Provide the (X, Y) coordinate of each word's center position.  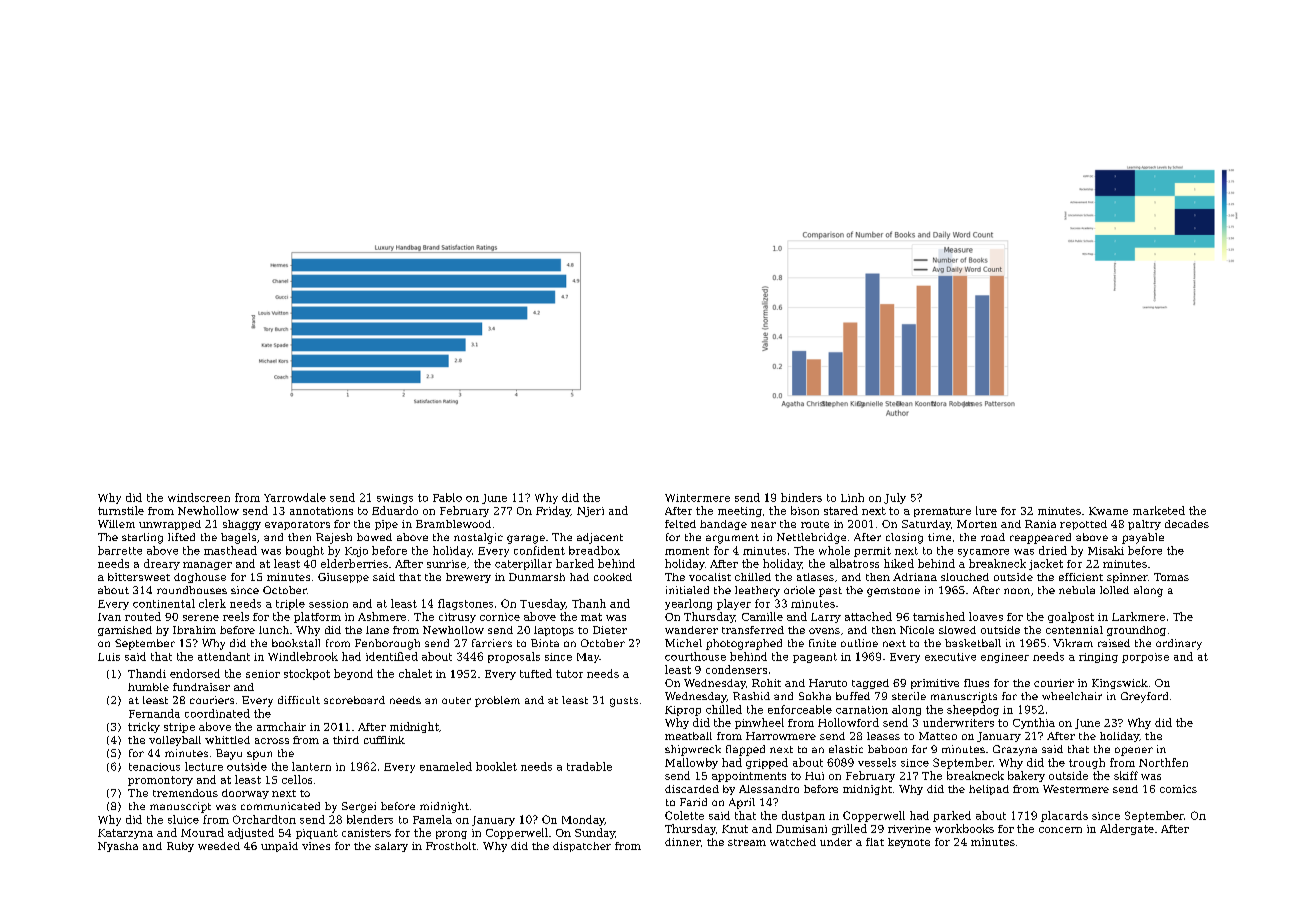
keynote (909, 843)
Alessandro (769, 789)
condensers (736, 669)
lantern (311, 766)
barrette (120, 550)
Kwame (1108, 511)
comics (1178, 789)
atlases (815, 577)
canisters (366, 833)
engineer (1005, 658)
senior (263, 674)
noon (1017, 591)
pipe (386, 525)
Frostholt (451, 846)
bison (805, 510)
